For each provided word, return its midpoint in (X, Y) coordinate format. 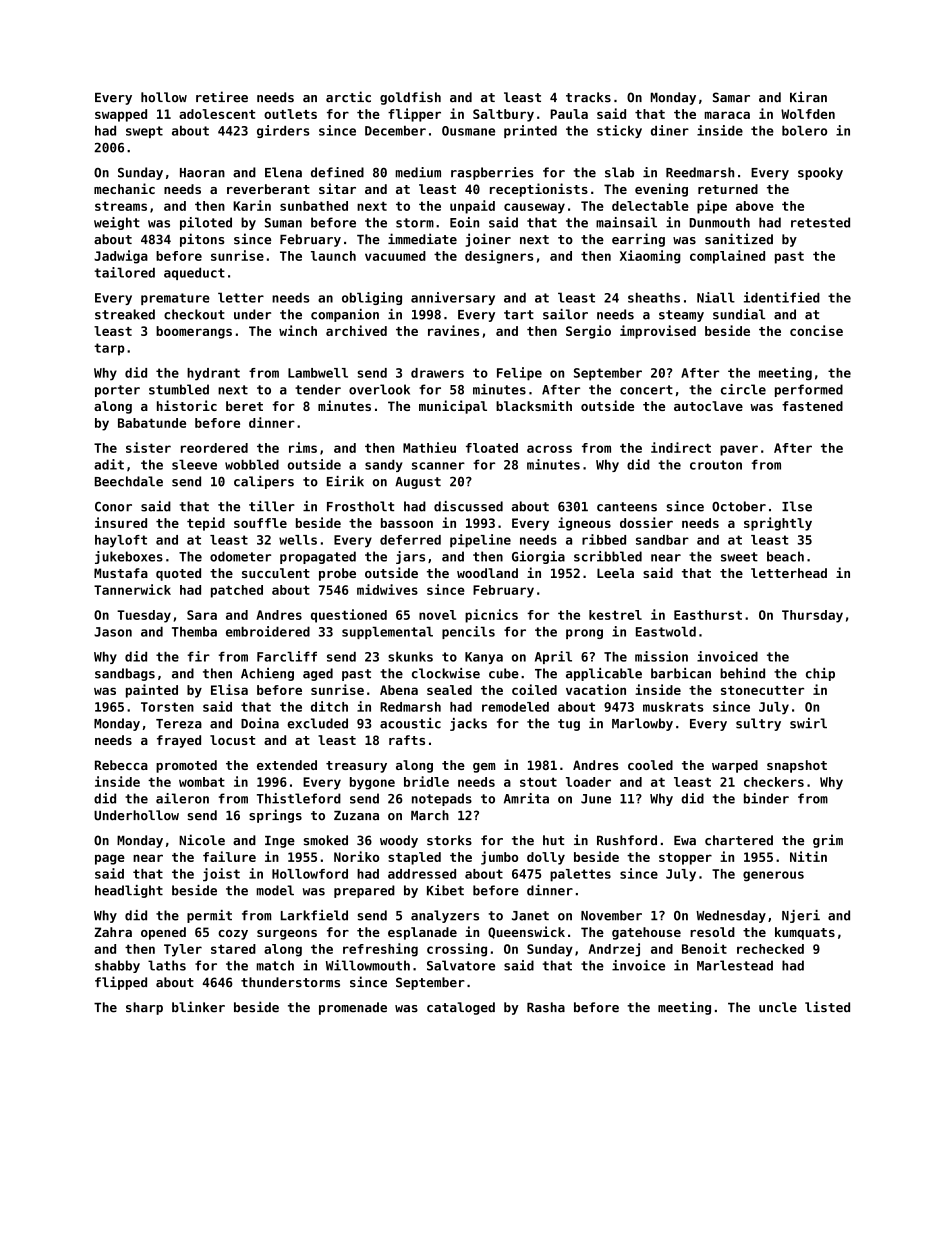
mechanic (124, 188)
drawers (437, 373)
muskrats (673, 707)
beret (244, 406)
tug (569, 725)
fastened (812, 406)
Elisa (229, 689)
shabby (117, 966)
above (755, 206)
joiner (488, 240)
